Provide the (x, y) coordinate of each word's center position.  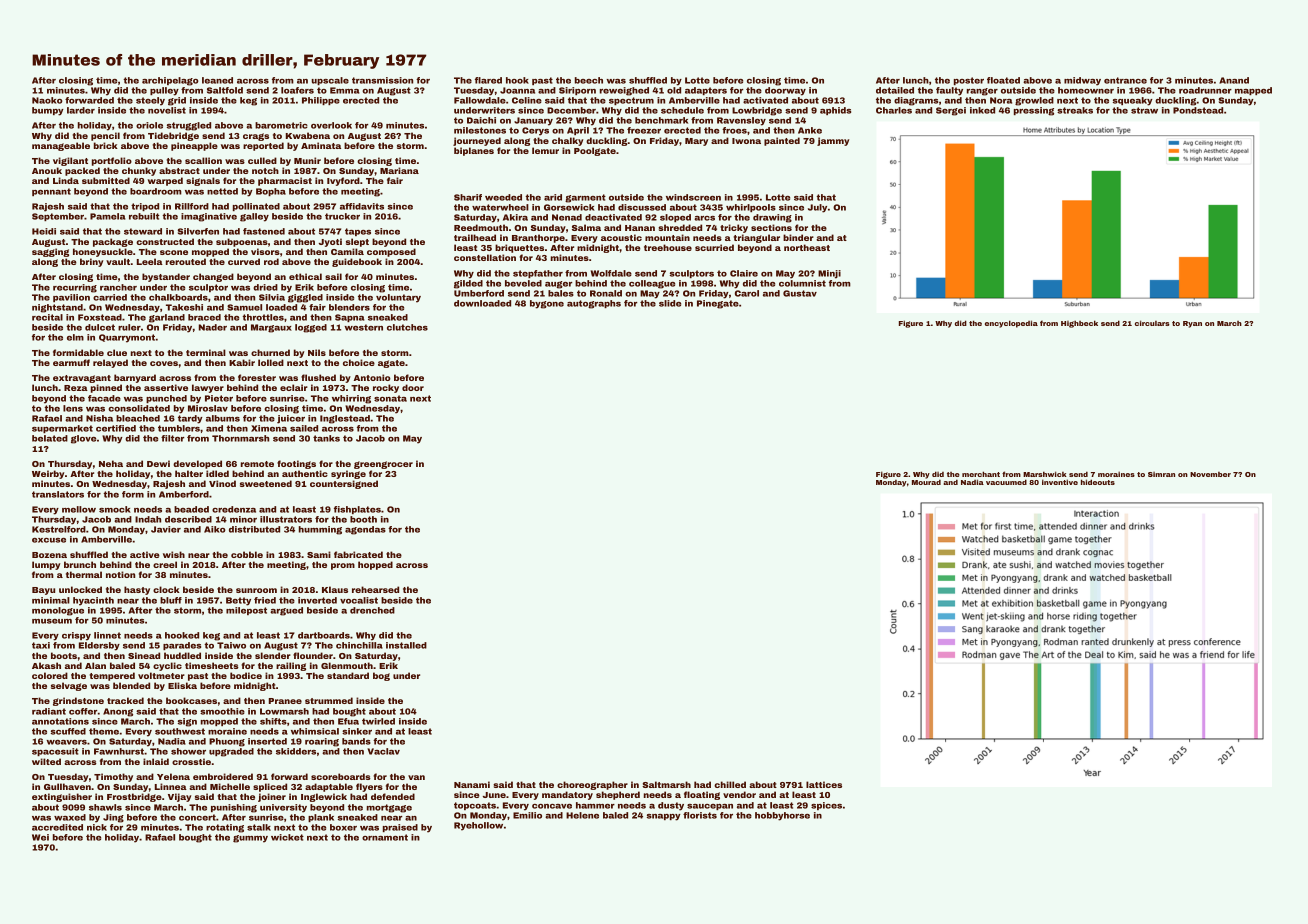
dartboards (324, 635)
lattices (824, 784)
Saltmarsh (666, 784)
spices (826, 806)
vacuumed (1006, 482)
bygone (547, 304)
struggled (189, 126)
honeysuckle (103, 252)
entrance (1125, 80)
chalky (567, 141)
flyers (369, 787)
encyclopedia (1011, 324)
